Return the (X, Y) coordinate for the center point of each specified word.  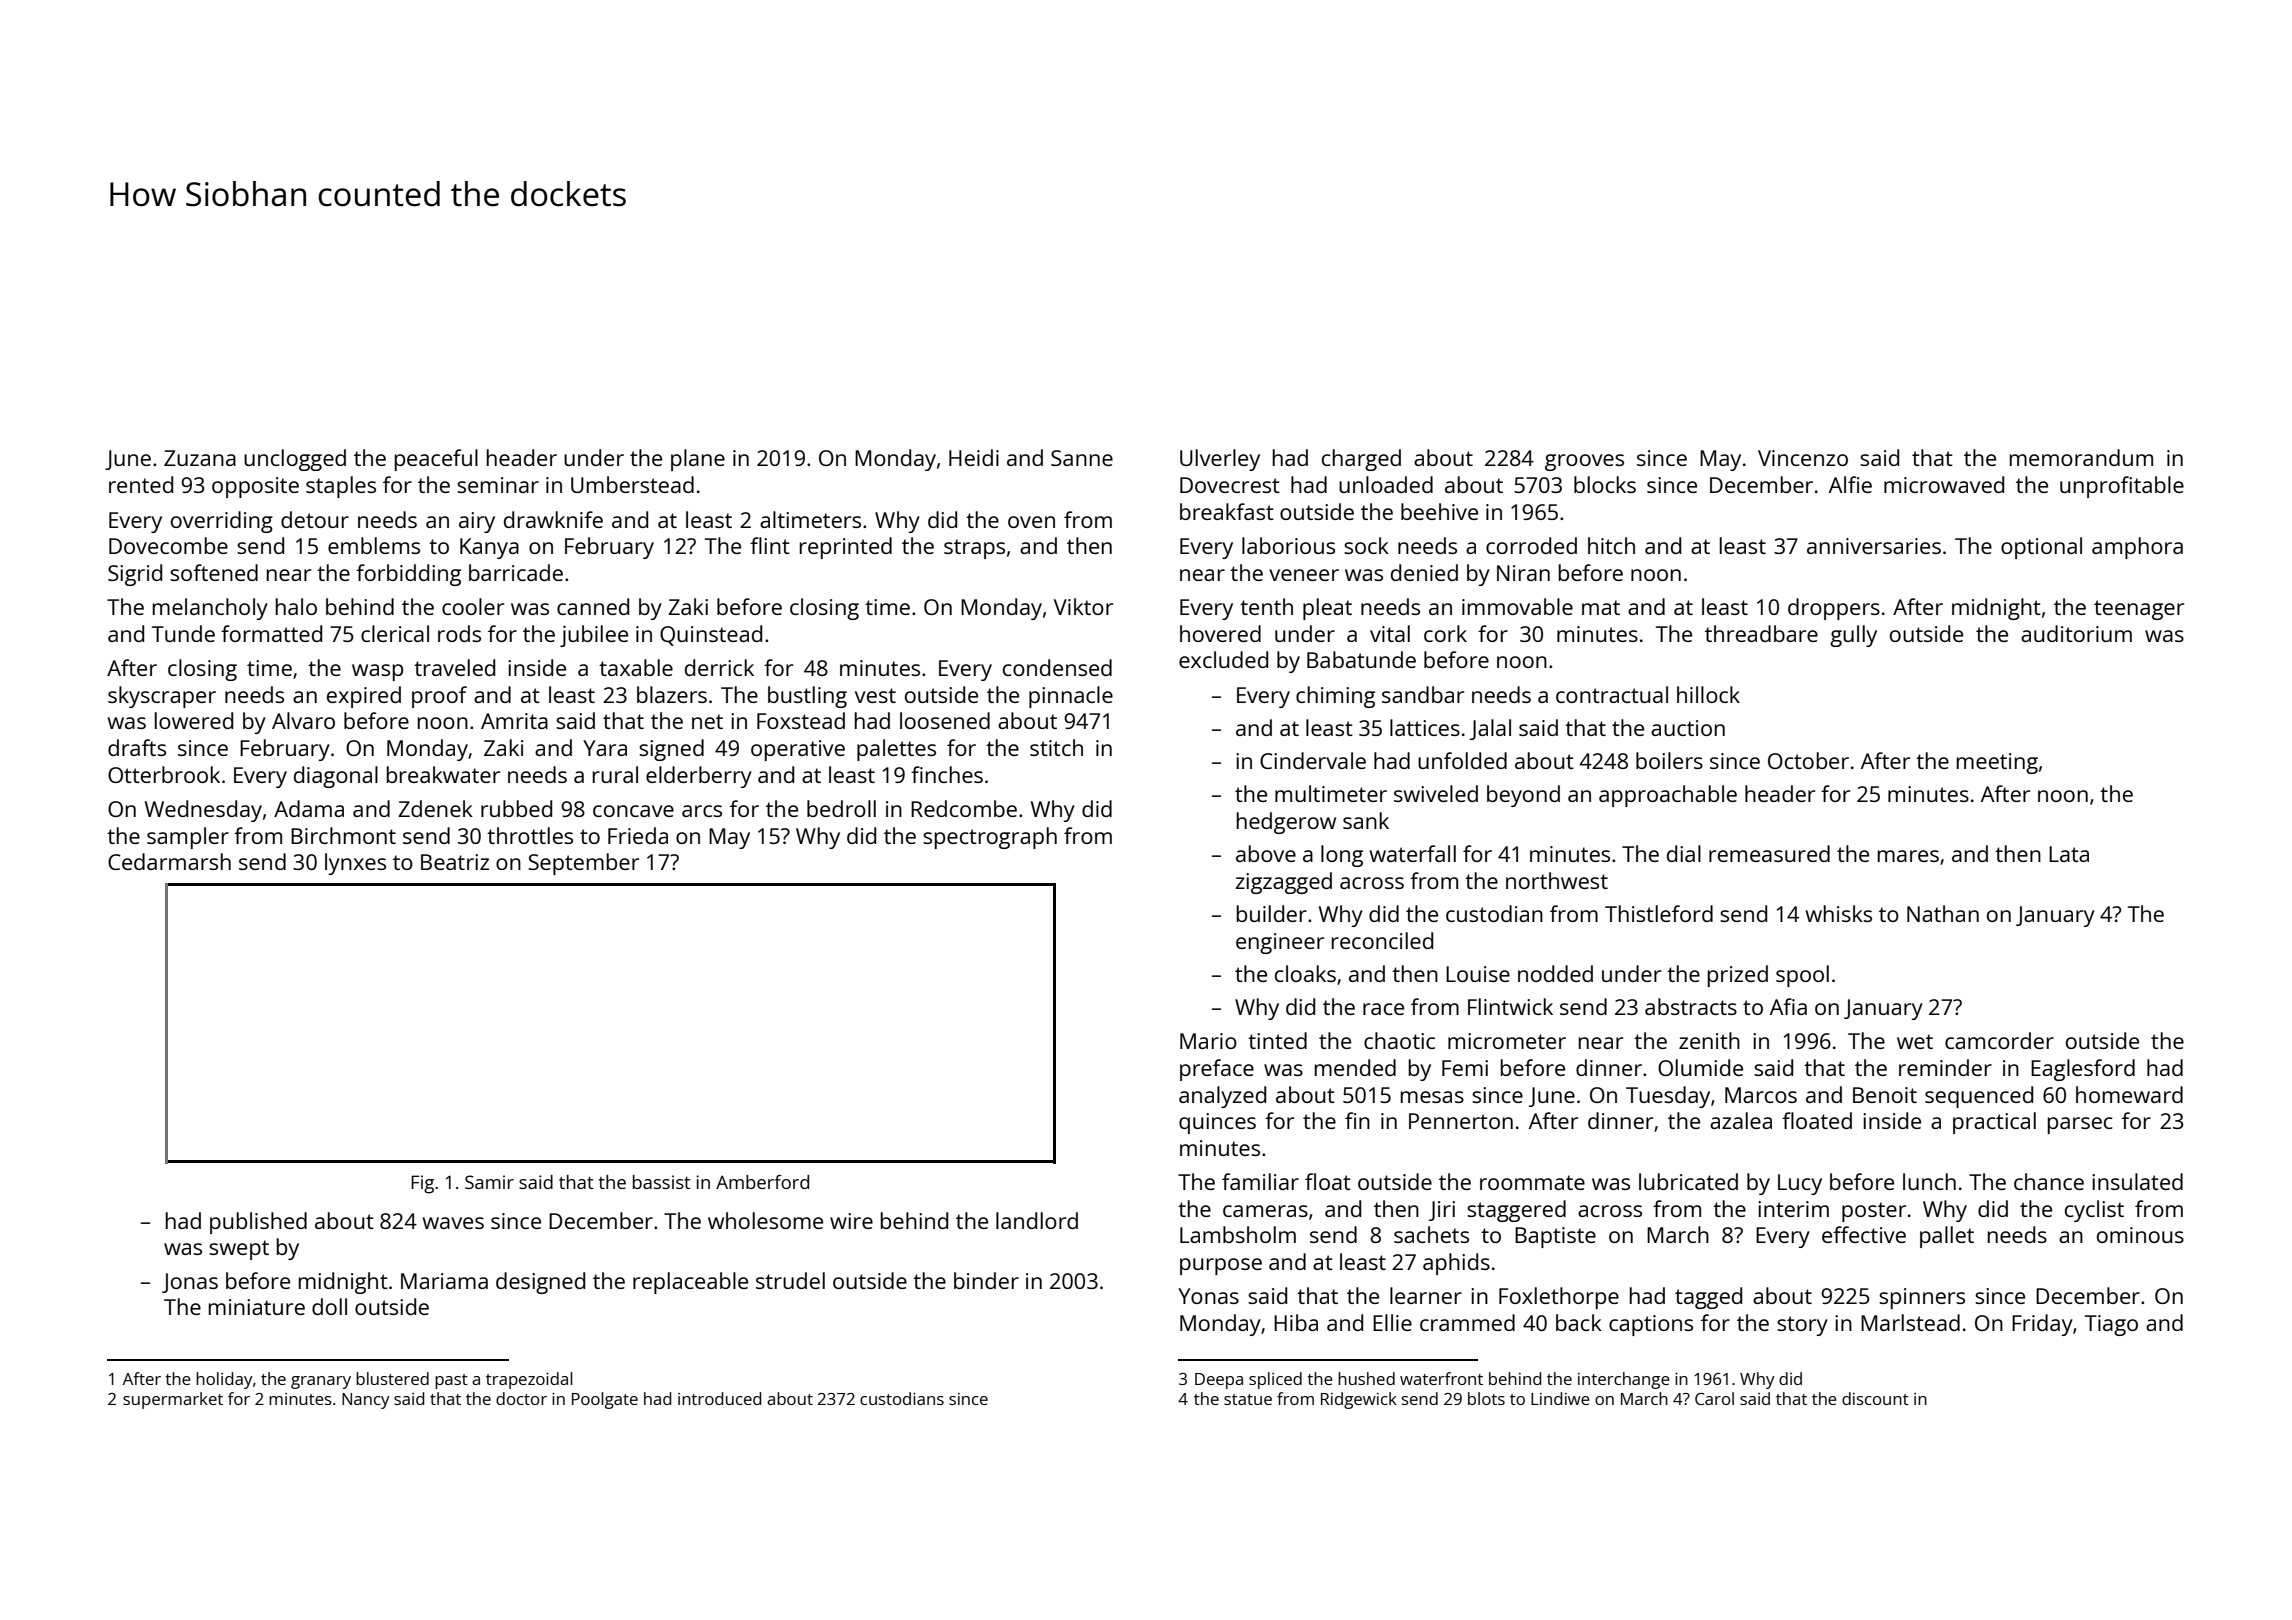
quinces (1217, 1123)
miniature (257, 1307)
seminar (498, 485)
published (258, 1223)
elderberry (699, 777)
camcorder (1999, 1040)
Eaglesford (2083, 1070)
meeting (1997, 763)
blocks (1605, 484)
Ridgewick (1359, 1400)
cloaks (1305, 973)
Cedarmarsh (169, 861)
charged (1361, 460)
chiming (1335, 697)
